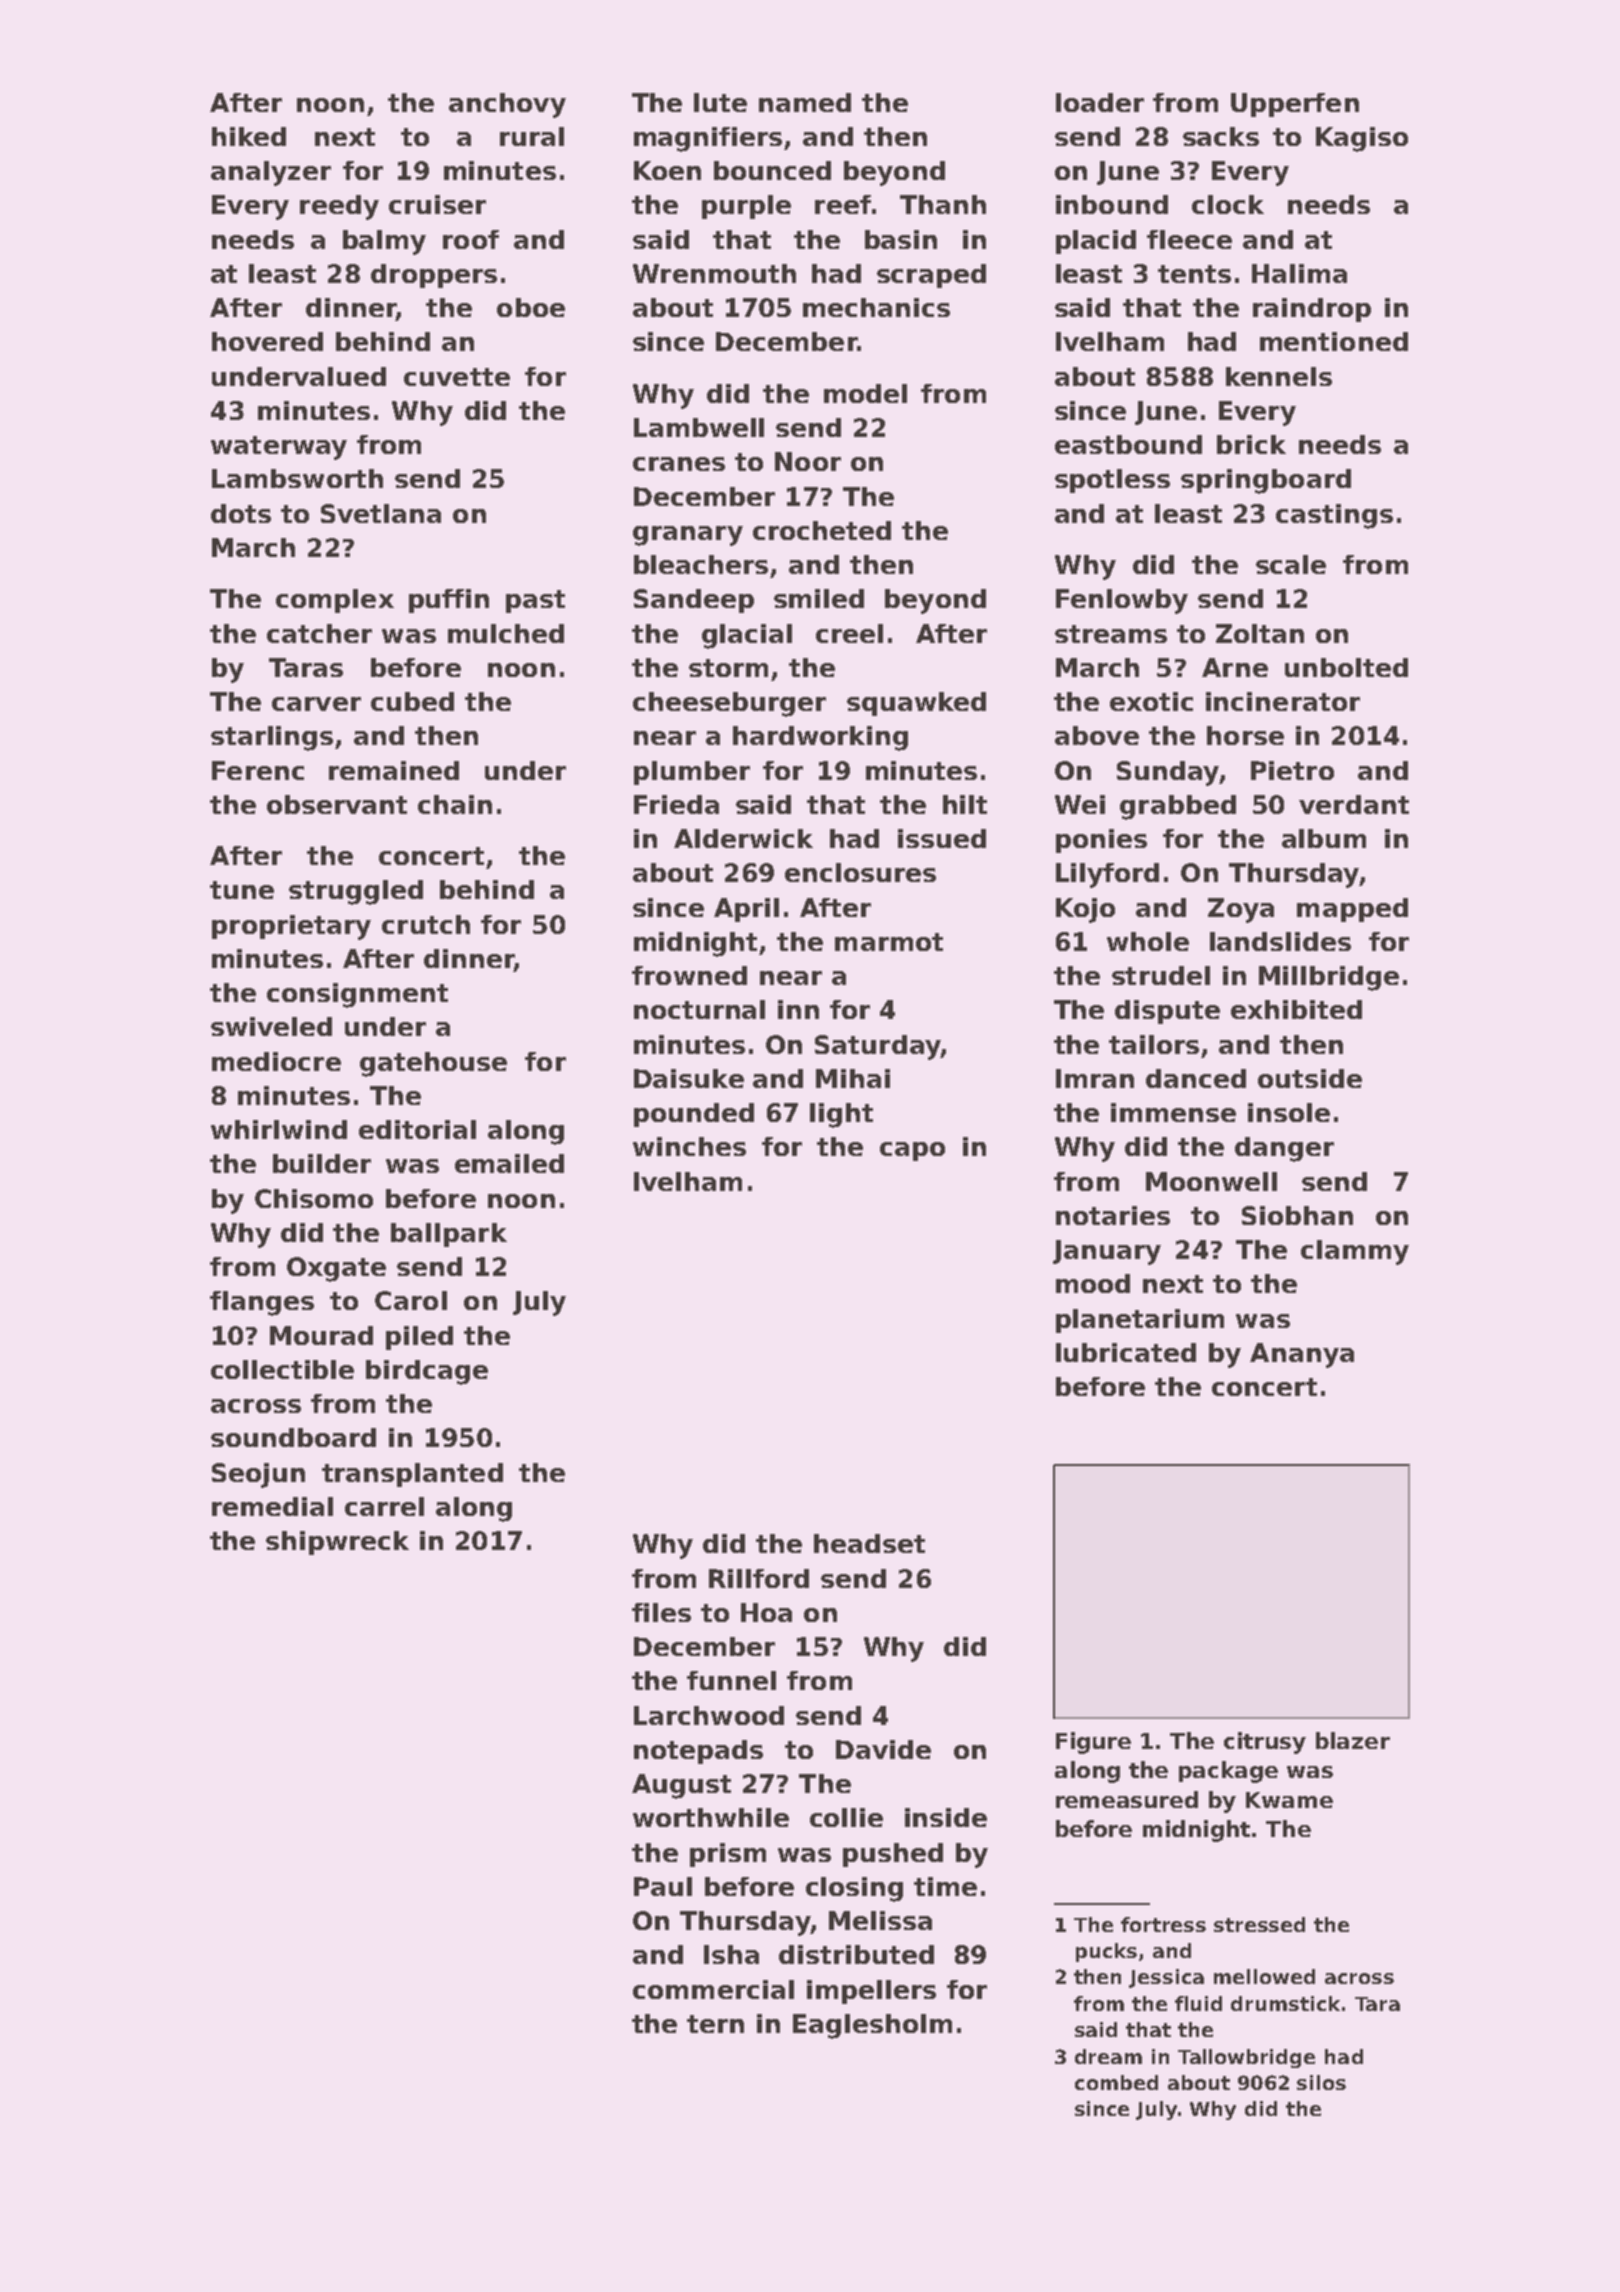  I want to click on frowned, so click(689, 975).
